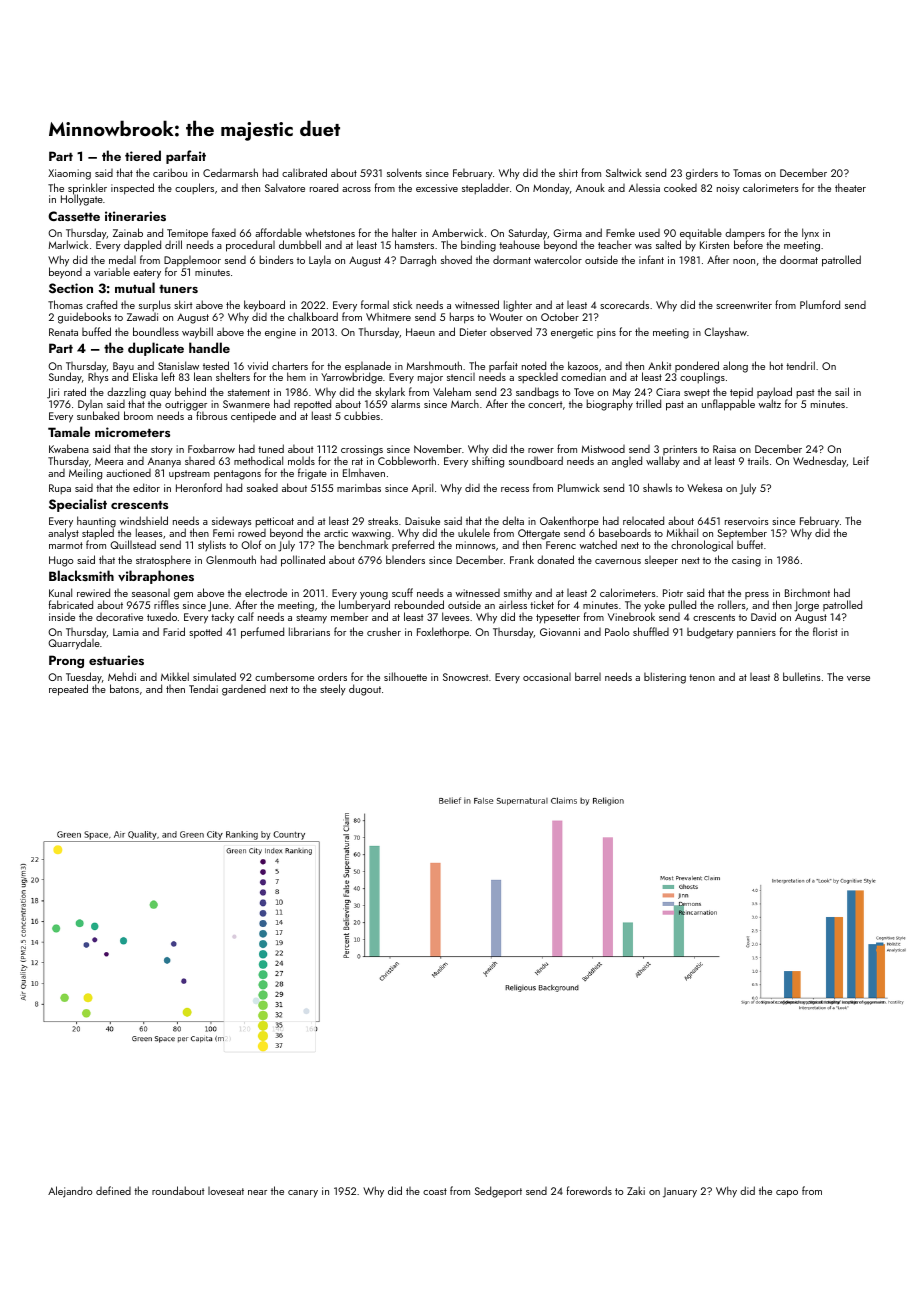 The image size is (924, 1308). I want to click on sandbags, so click(537, 393).
